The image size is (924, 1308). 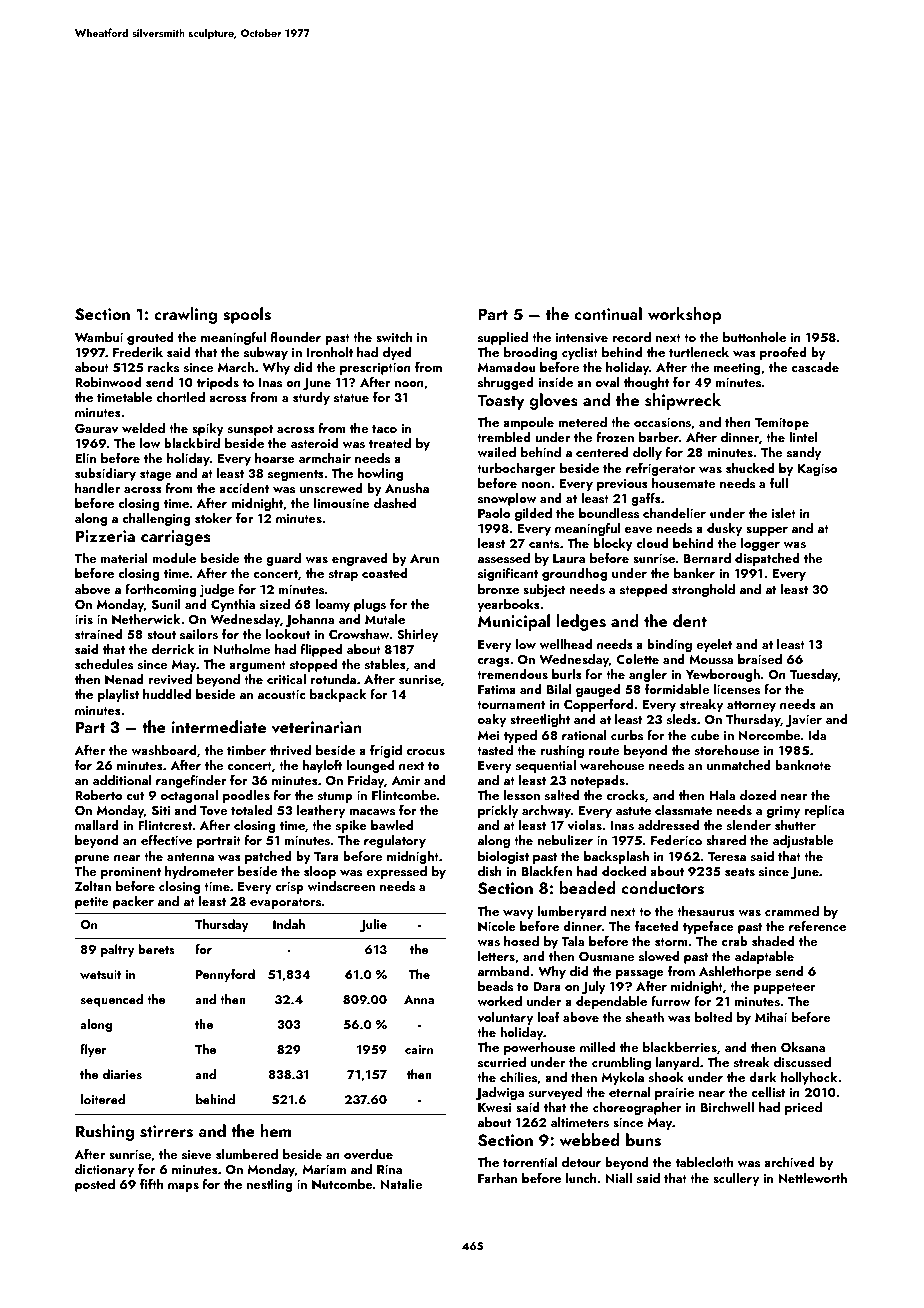 What do you see at coordinates (520, 736) in the screenshot?
I see `typed` at bounding box center [520, 736].
